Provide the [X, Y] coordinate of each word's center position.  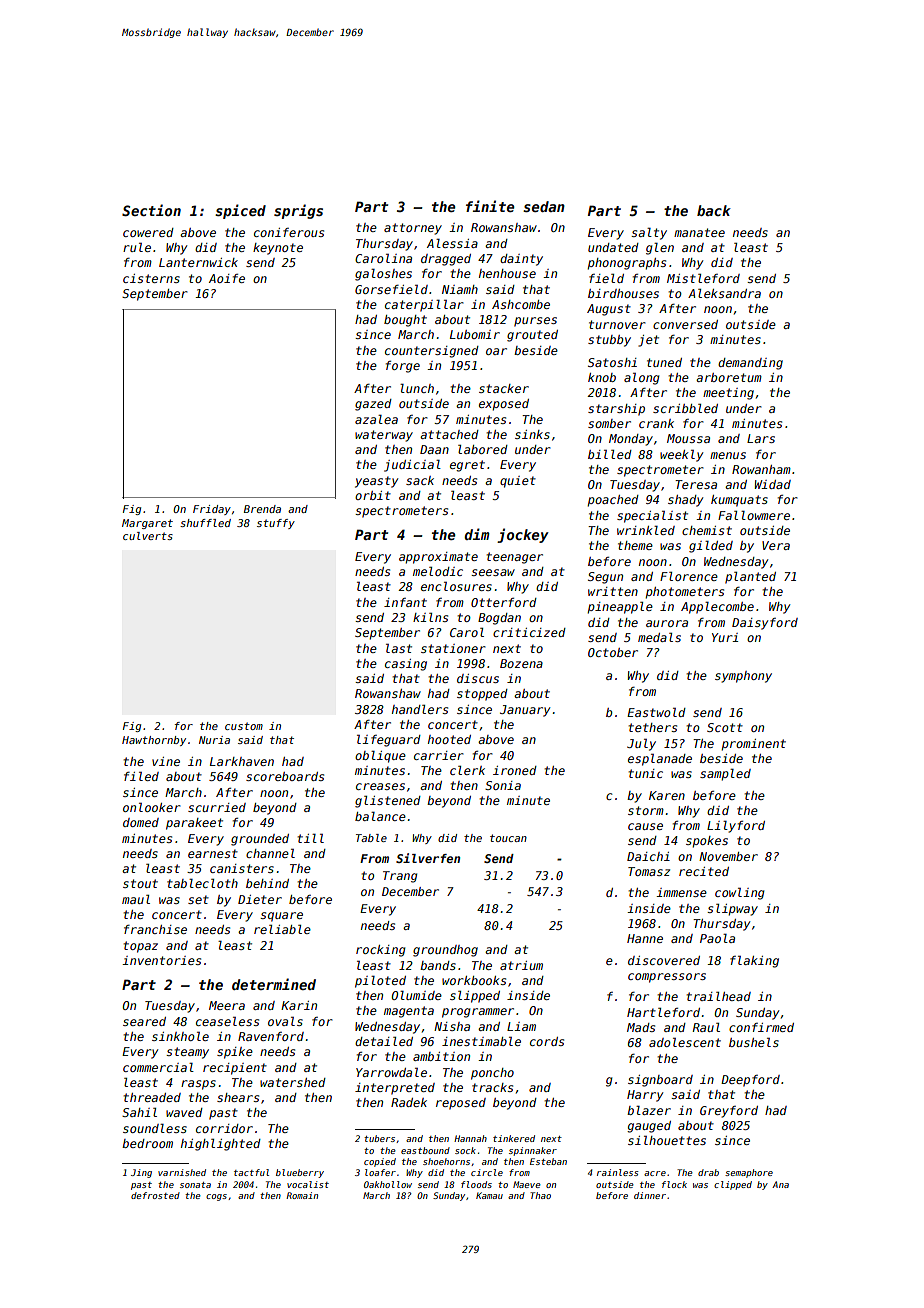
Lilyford [736, 826]
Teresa [696, 484]
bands [438, 965]
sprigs [298, 211]
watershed [293, 1082]
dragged [446, 260]
